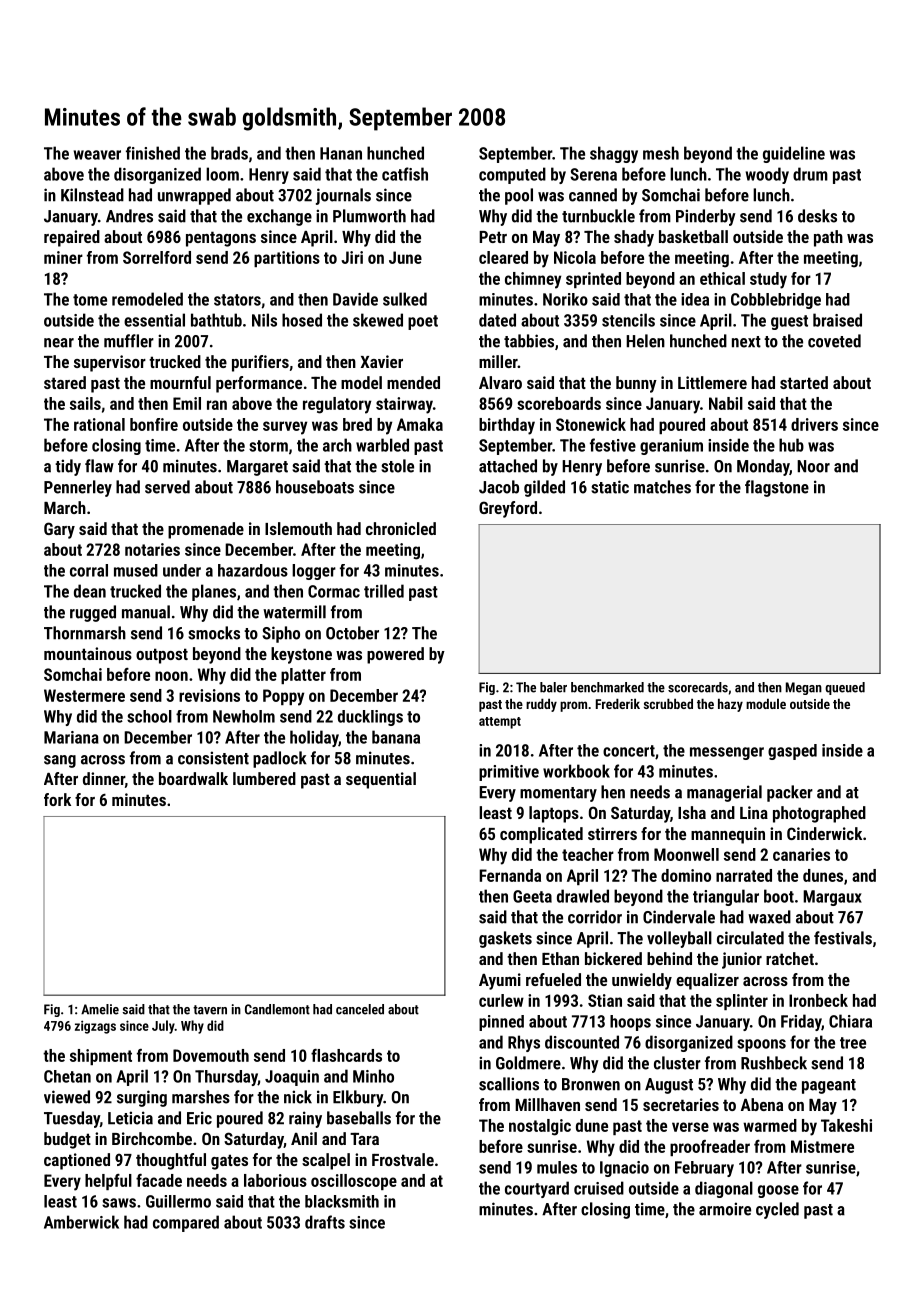 This page has width=924, height=1308. Describe the element at coordinates (669, 958) in the page. I see `behind` at that location.
